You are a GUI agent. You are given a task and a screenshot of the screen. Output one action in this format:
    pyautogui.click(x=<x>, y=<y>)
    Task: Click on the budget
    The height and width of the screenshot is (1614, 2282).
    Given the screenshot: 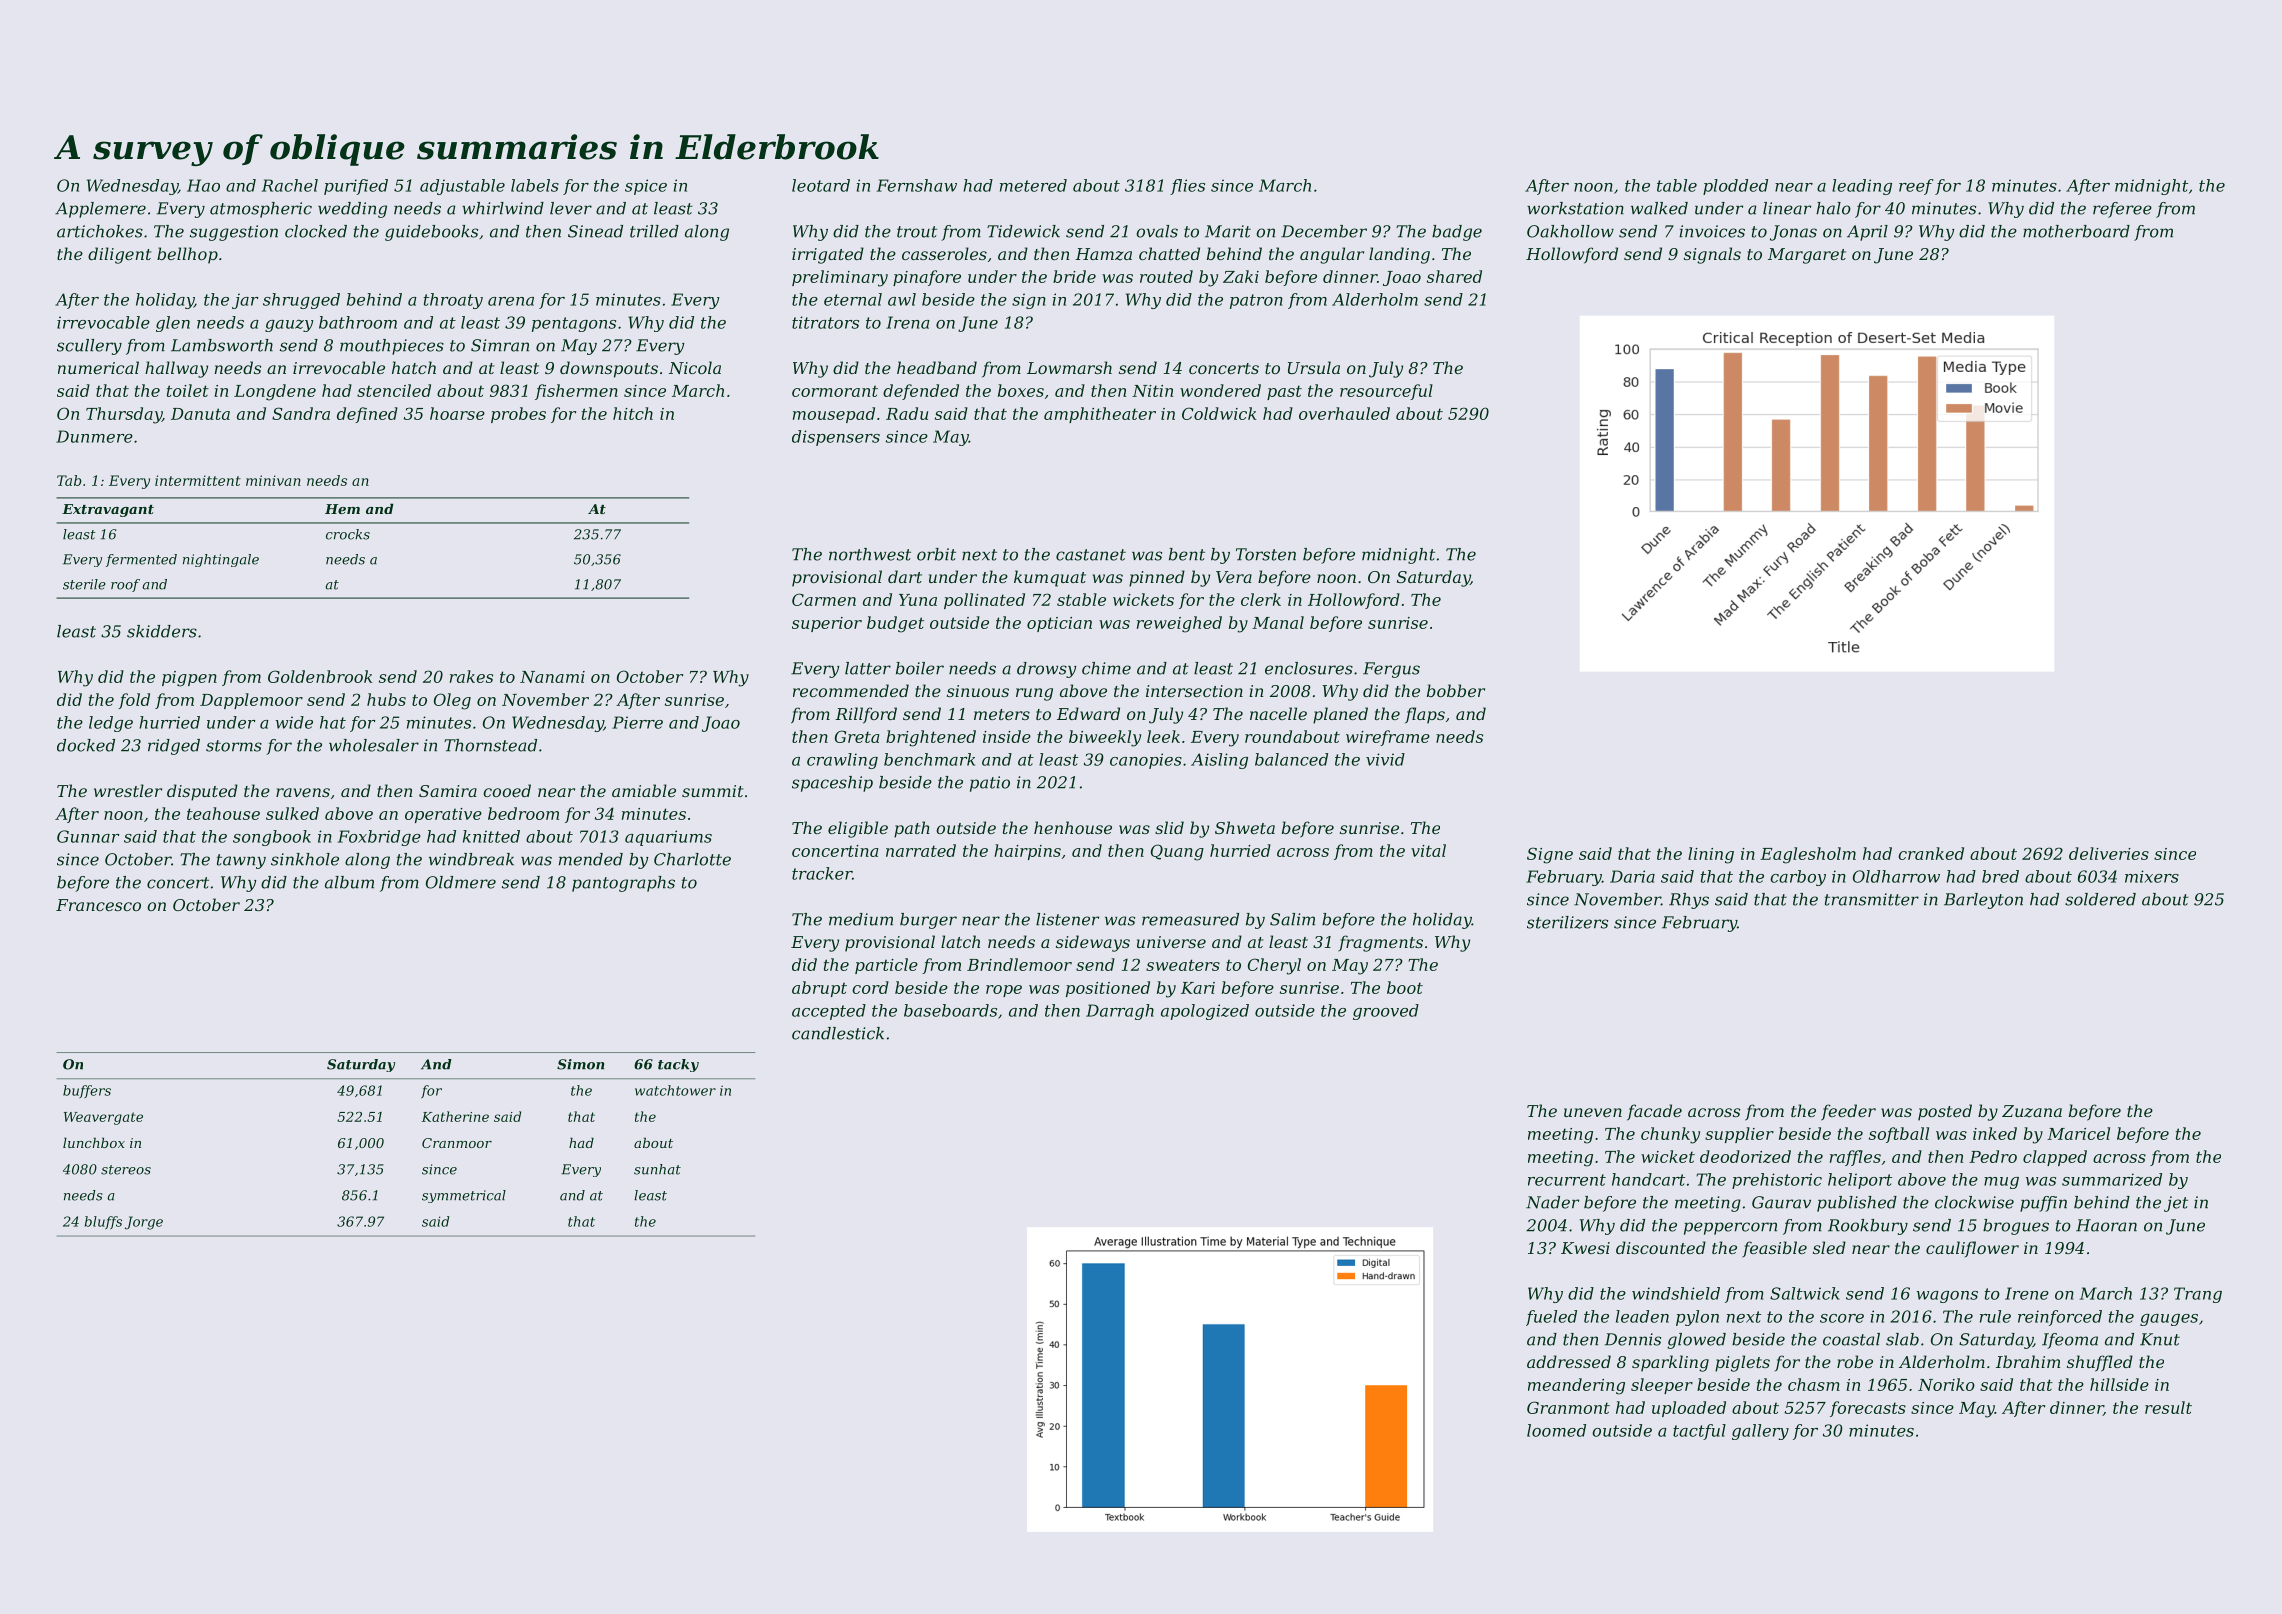 What is the action you would take?
    pyautogui.click(x=895, y=624)
